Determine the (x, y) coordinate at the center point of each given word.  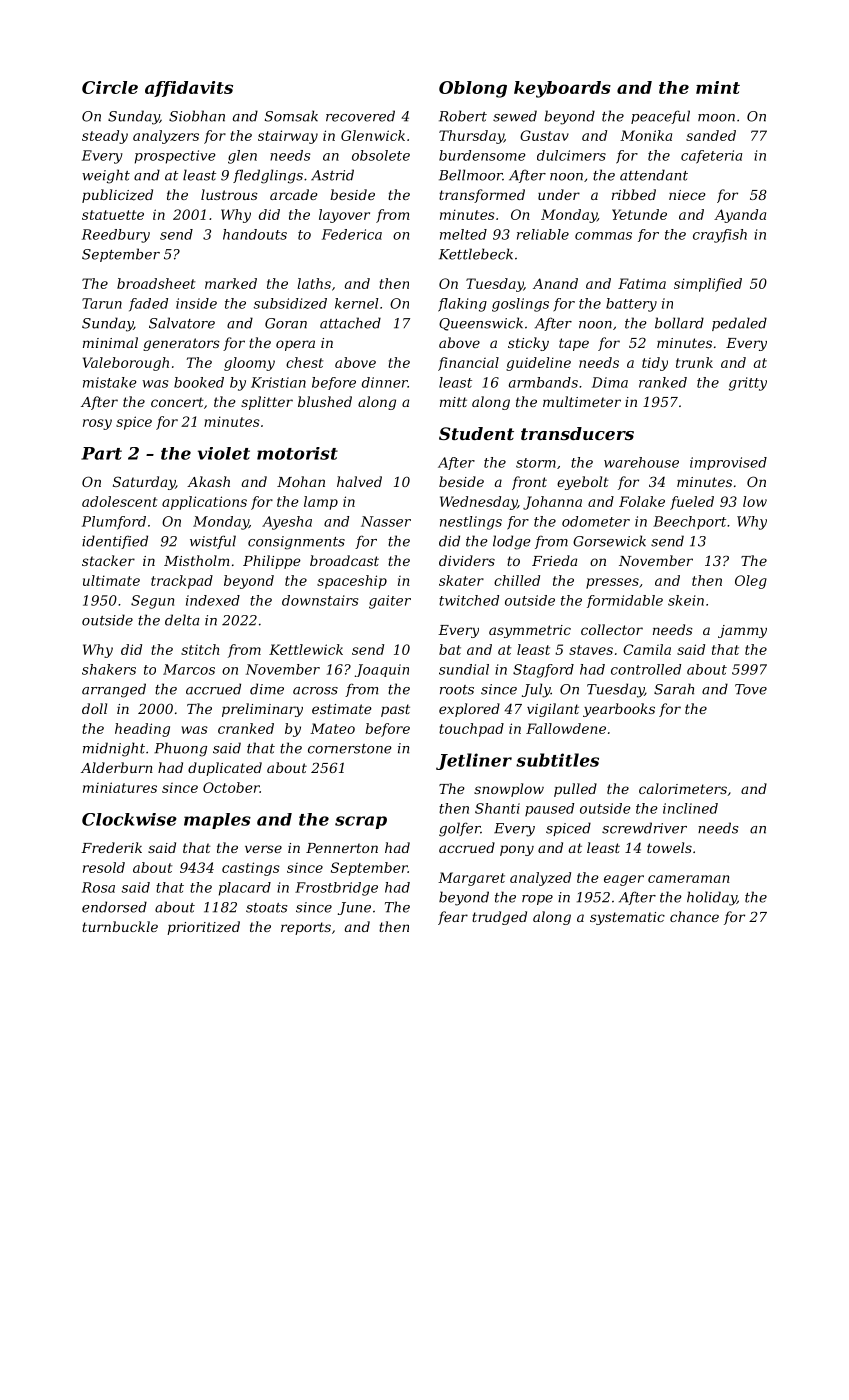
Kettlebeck (476, 254)
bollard (679, 323)
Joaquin (381, 670)
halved (359, 481)
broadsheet (156, 283)
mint (718, 87)
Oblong (473, 89)
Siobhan (197, 116)
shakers (109, 669)
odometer (596, 521)
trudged (499, 918)
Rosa (98, 887)
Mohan (301, 481)
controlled (646, 669)
